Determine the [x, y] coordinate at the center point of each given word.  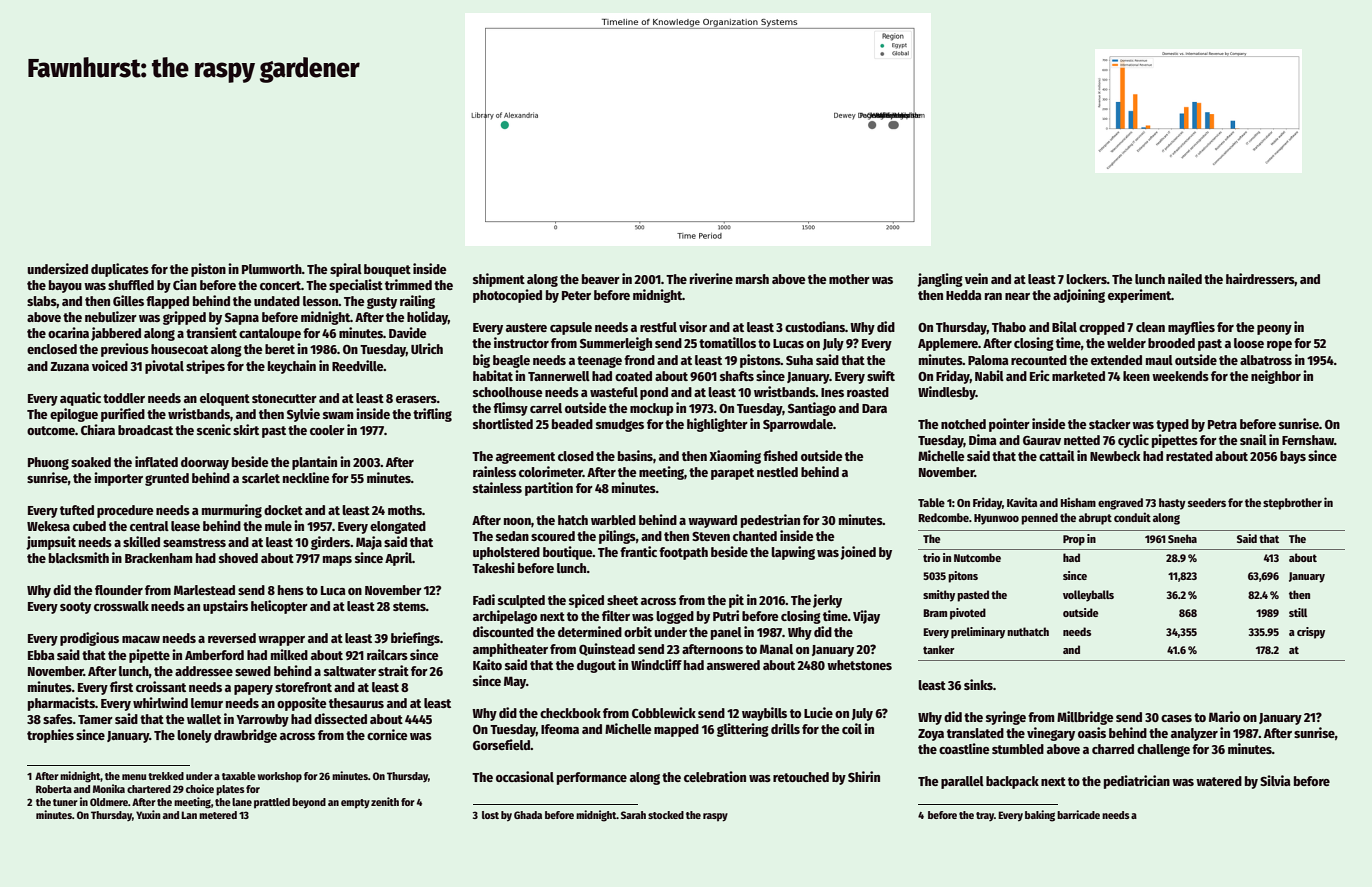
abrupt [1095, 519]
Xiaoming [735, 457]
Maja [369, 543]
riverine [711, 278]
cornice [387, 734]
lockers [1086, 279]
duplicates [120, 270]
